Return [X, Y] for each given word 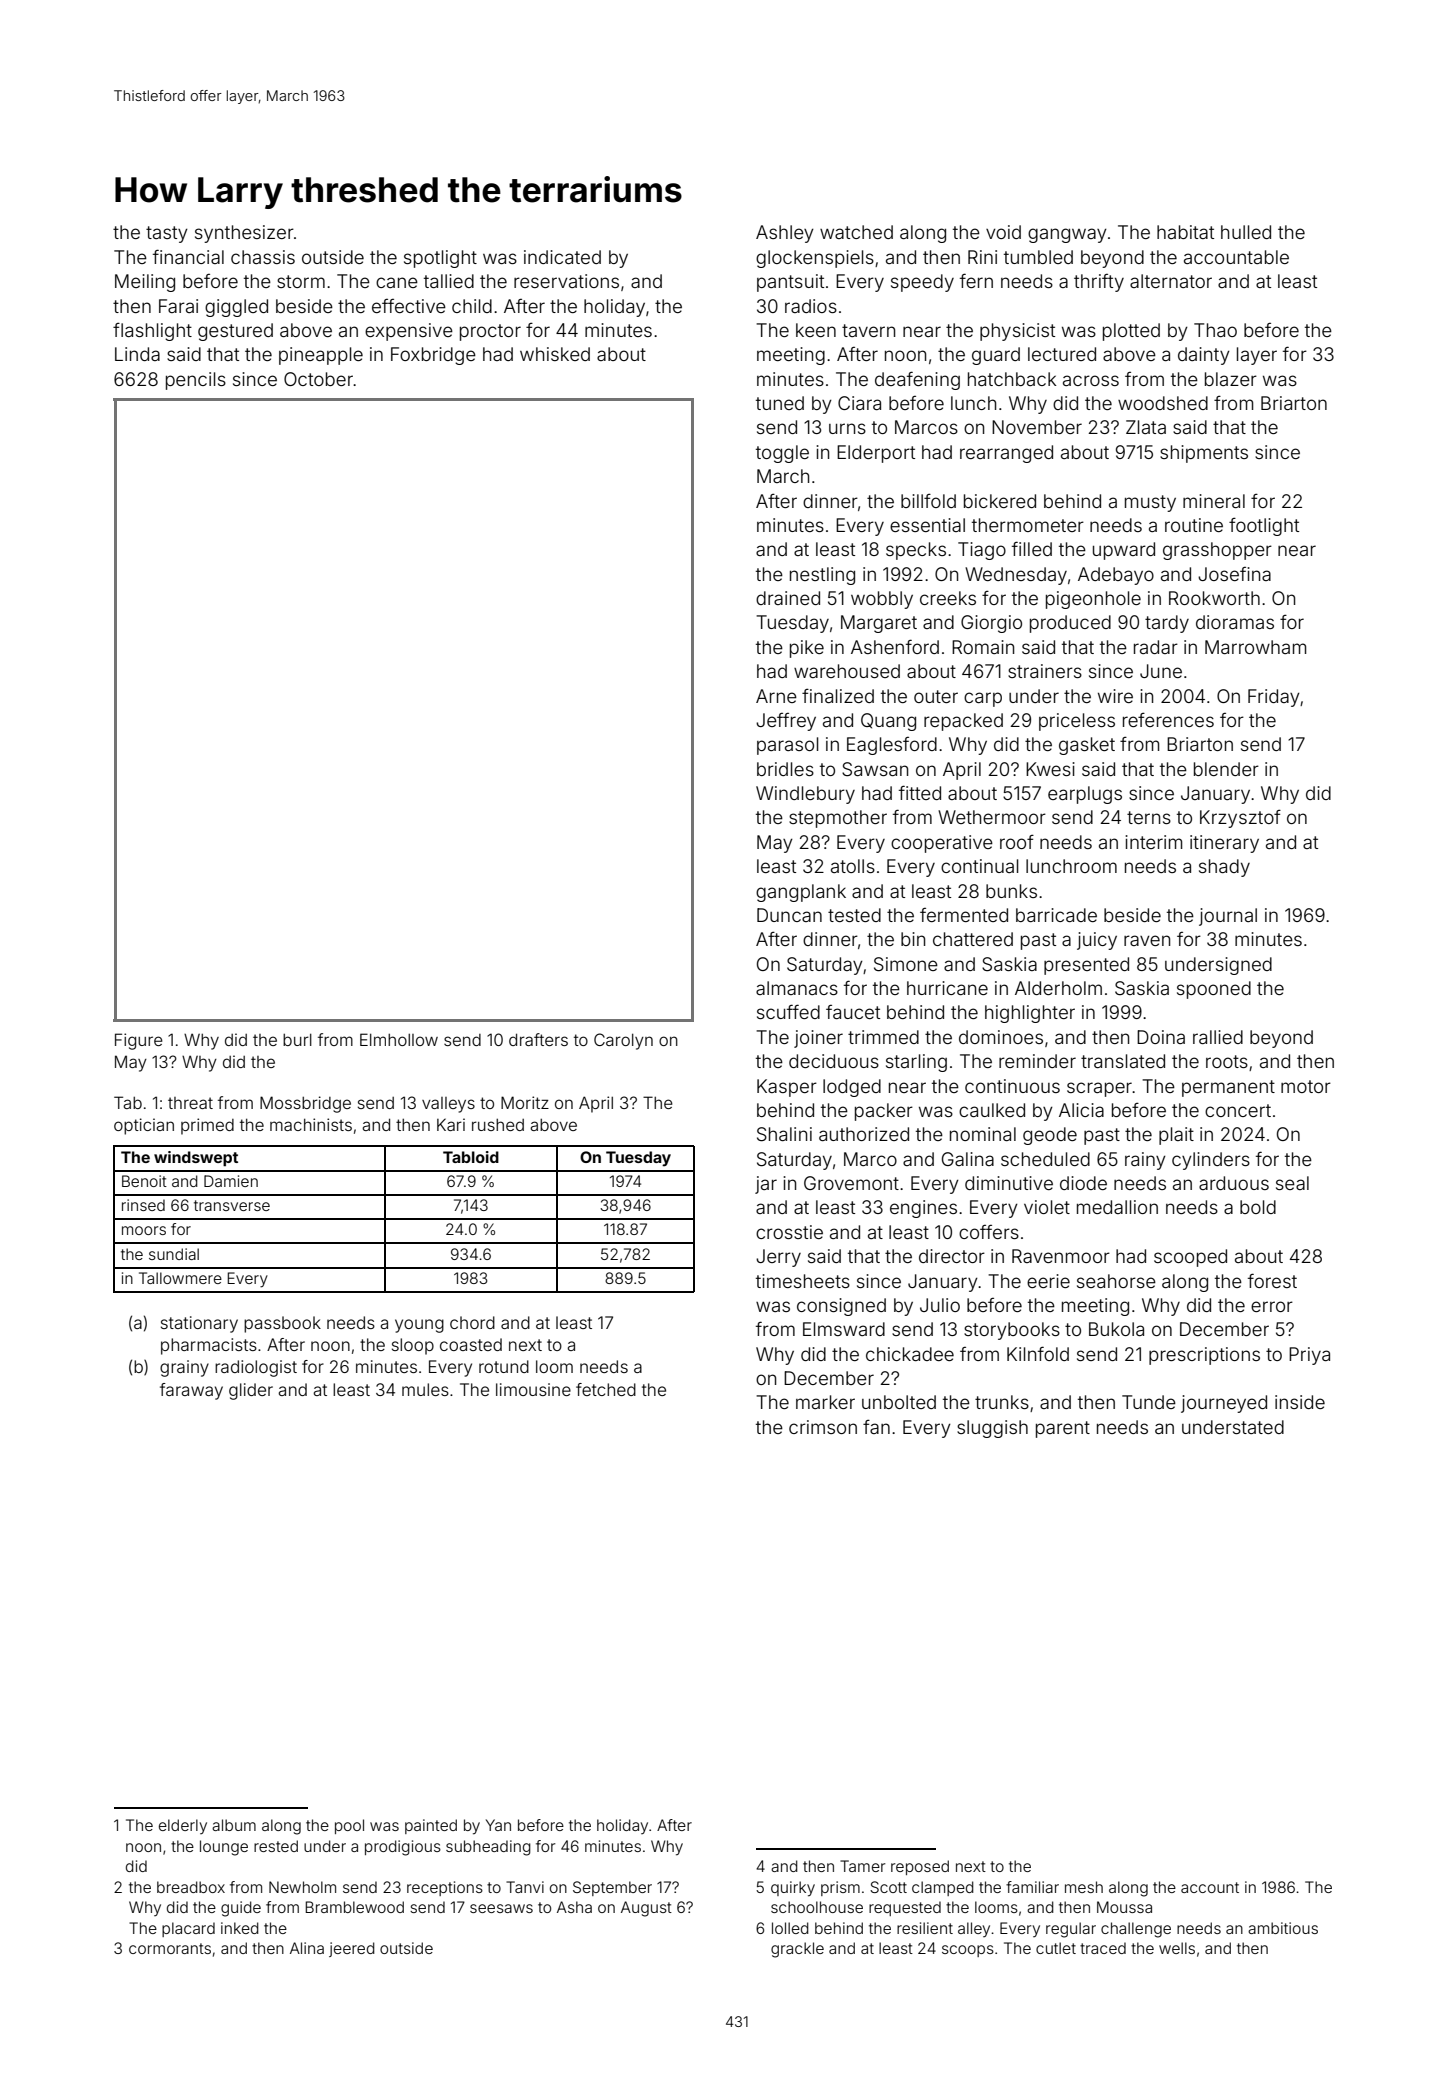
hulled [1246, 232]
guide [241, 1909]
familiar [1032, 1887]
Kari [451, 1124]
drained [788, 598]
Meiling [145, 283]
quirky [793, 1889]
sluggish [992, 1429]
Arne [776, 696]
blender [1226, 769]
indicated [562, 257]
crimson [823, 1427]
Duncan [789, 915]
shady [1224, 868]
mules [425, 1389]
